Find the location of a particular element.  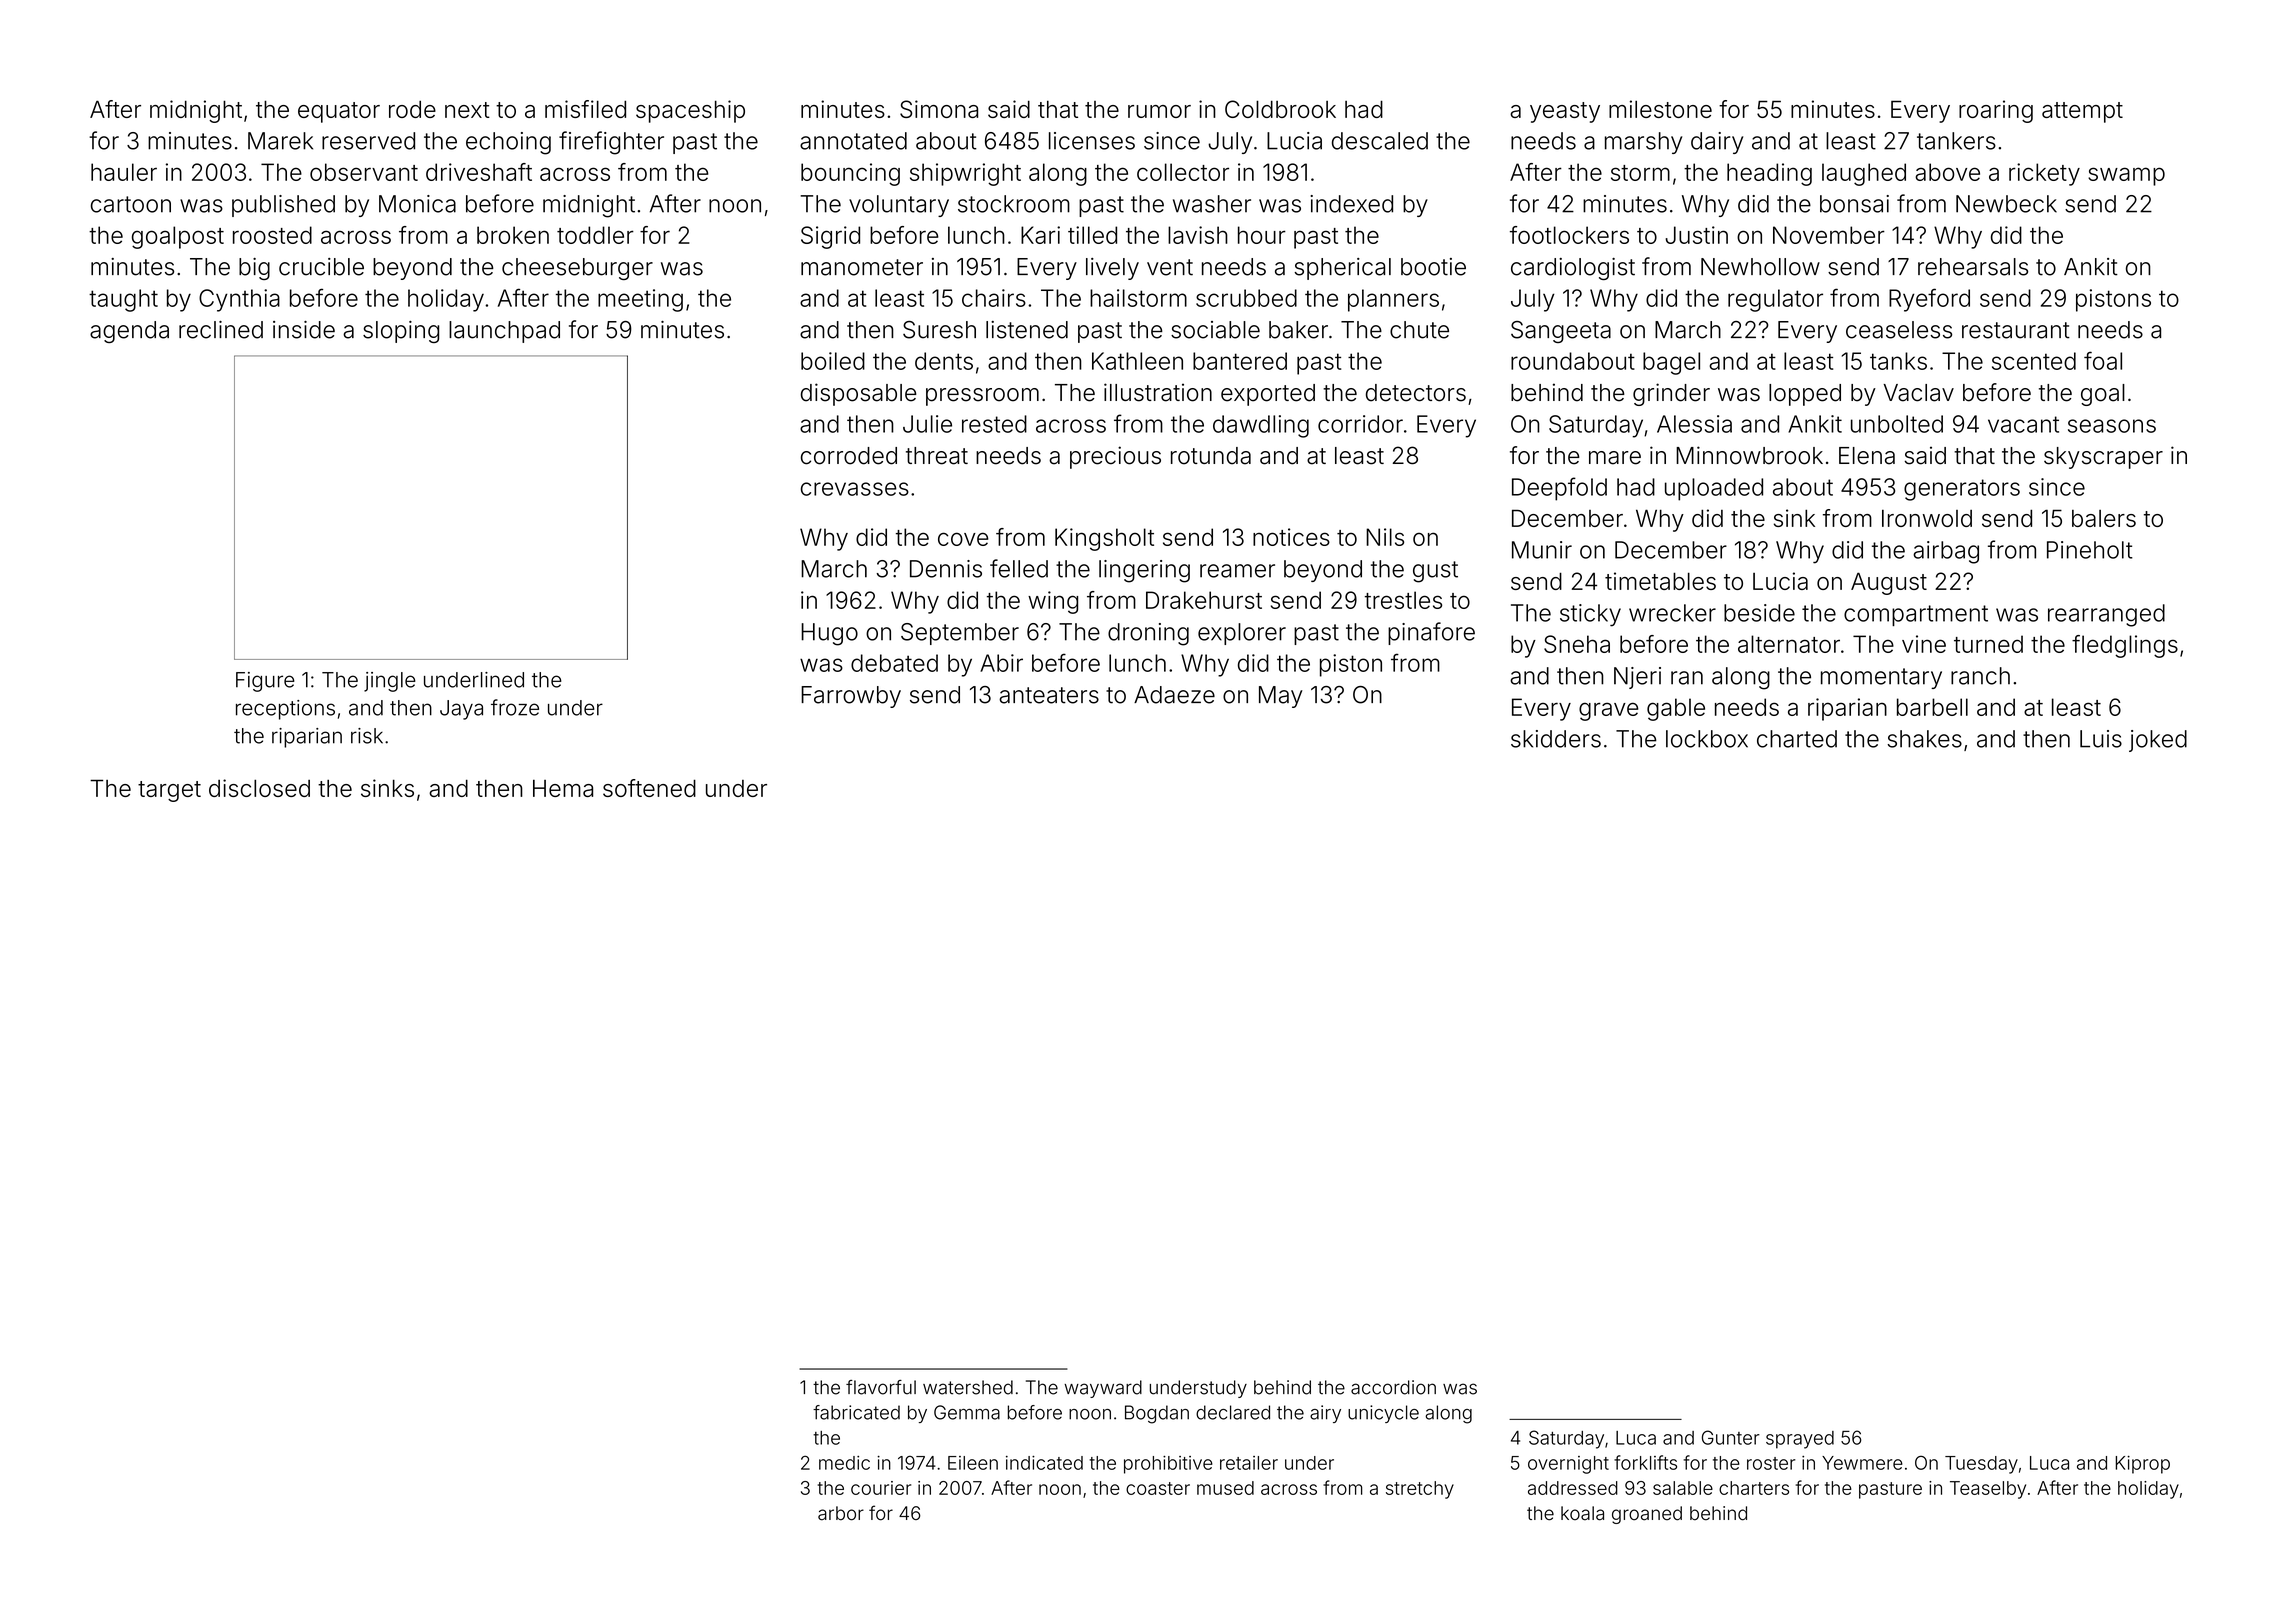

arbor is located at coordinates (841, 1513).
